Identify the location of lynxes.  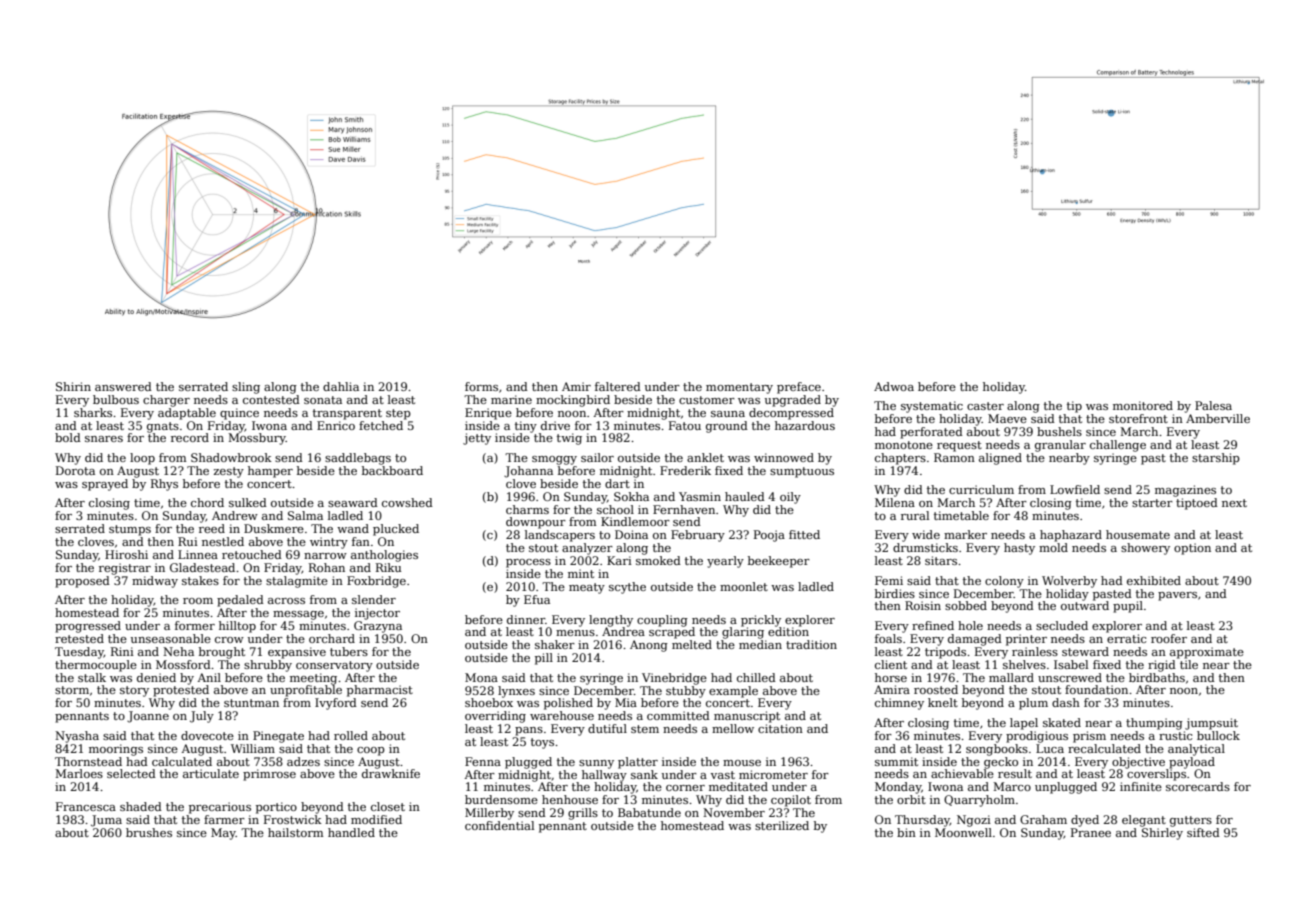
(516, 692).
